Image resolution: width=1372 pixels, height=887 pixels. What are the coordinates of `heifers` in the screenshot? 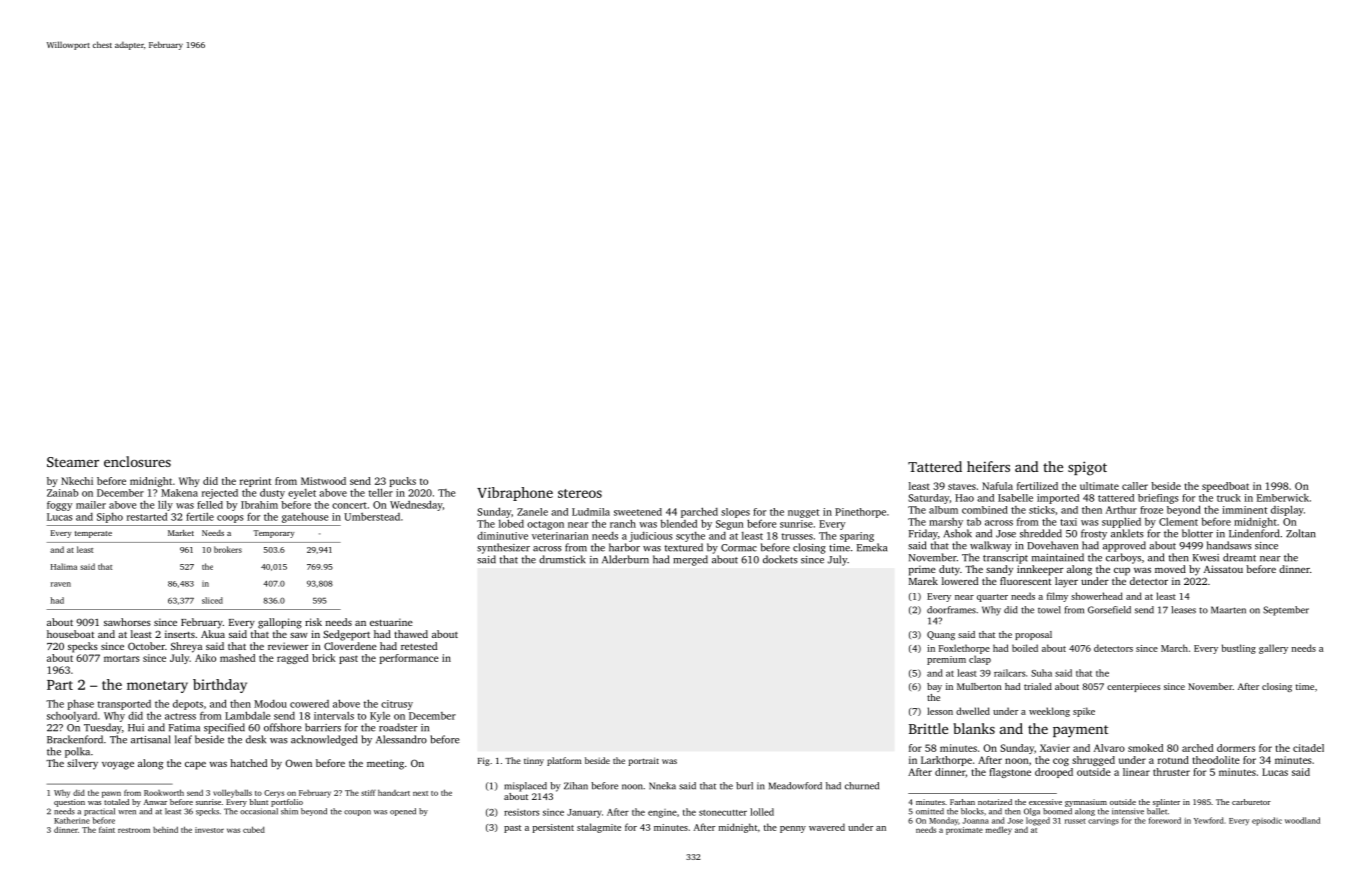 It's located at (988, 466).
